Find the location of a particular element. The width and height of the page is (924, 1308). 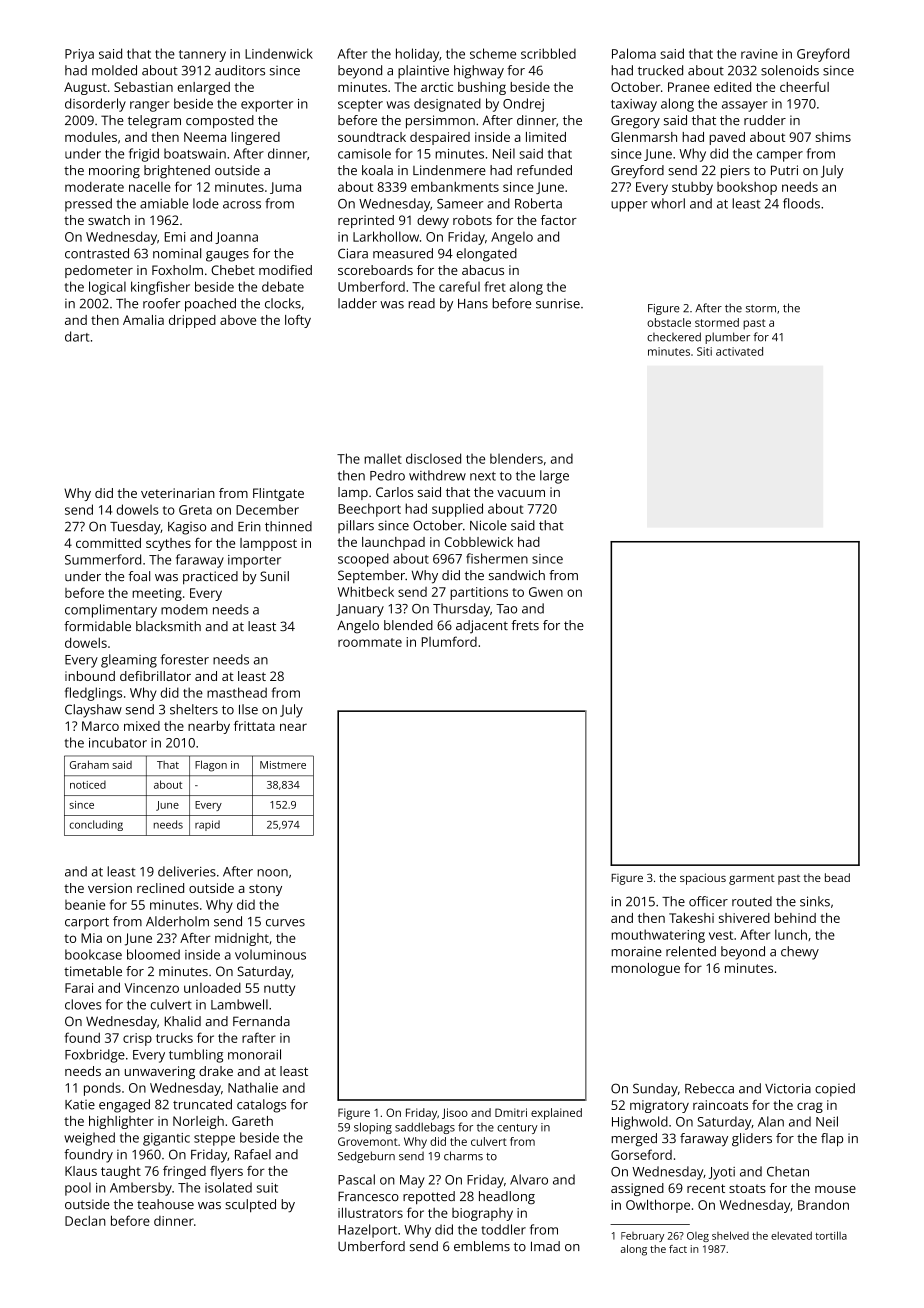

sculpted is located at coordinates (250, 1205).
